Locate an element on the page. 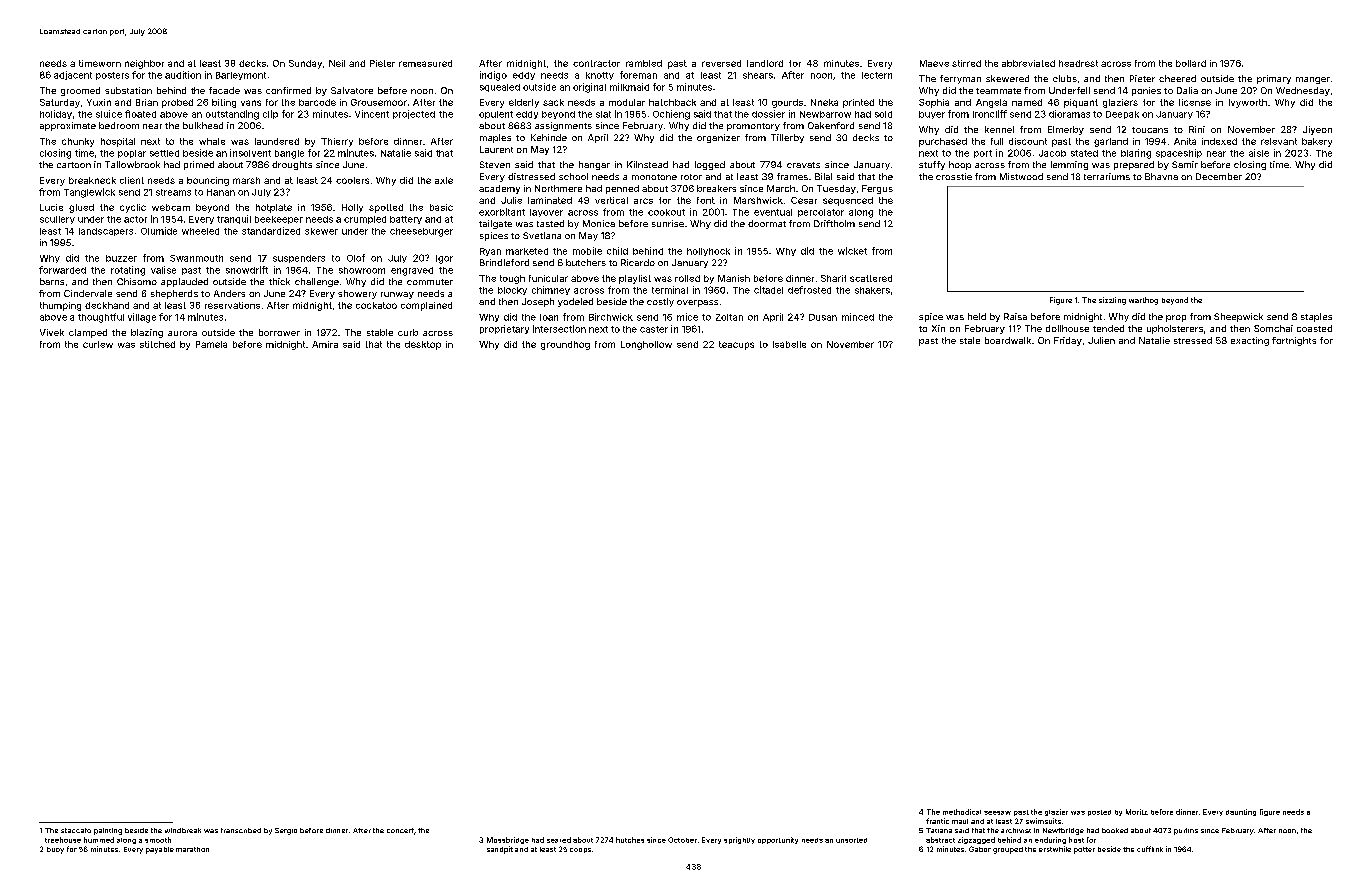  deckhand is located at coordinates (107, 305).
